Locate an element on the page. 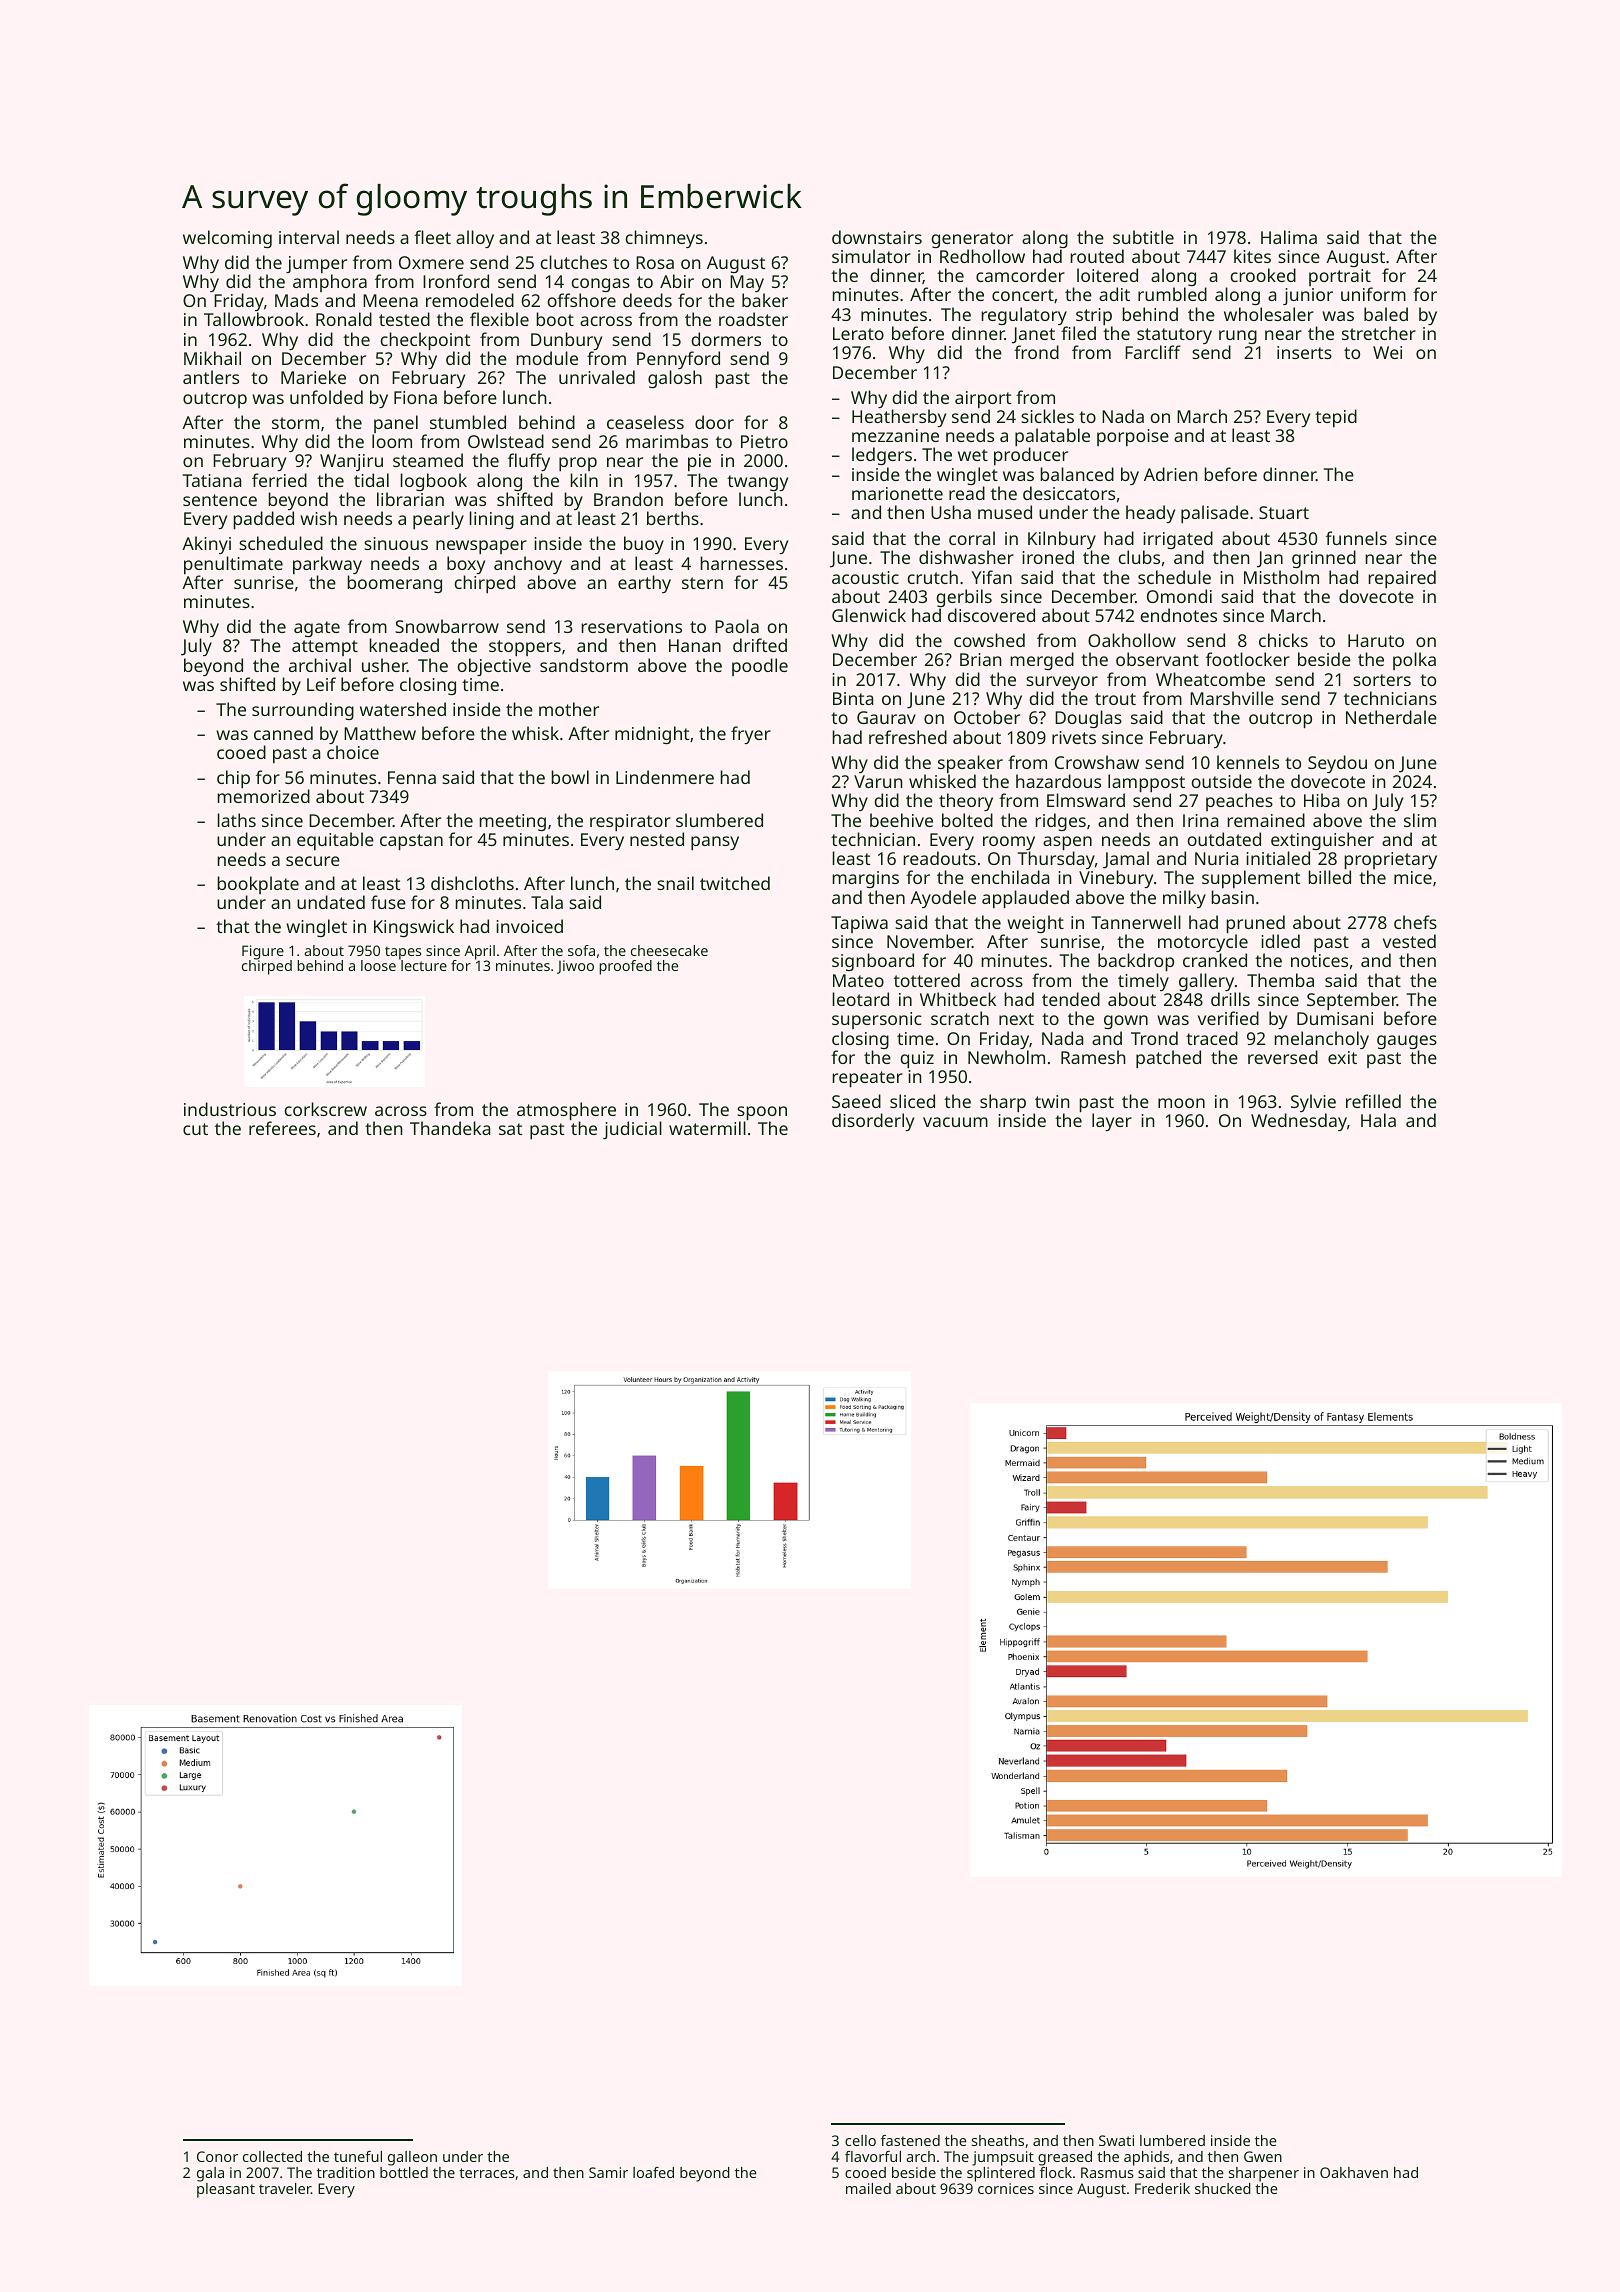 The width and height of the page is (1620, 2292). Oakhaven is located at coordinates (1354, 2172).
